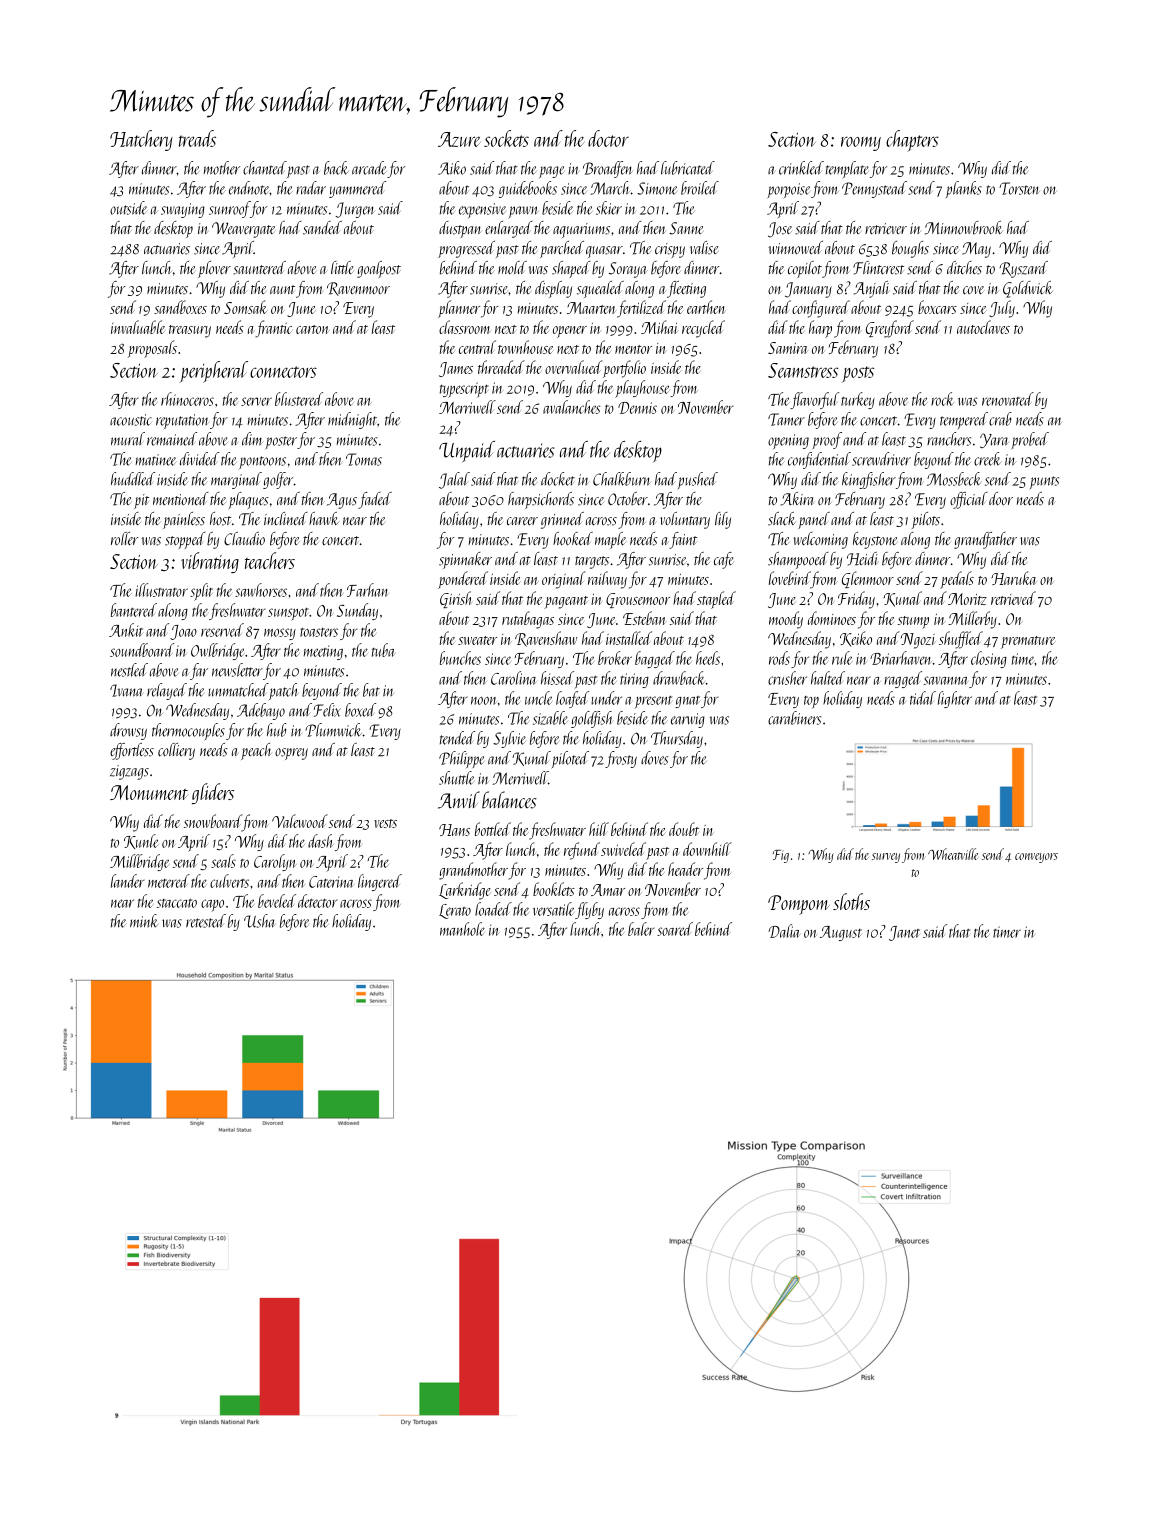  Describe the element at coordinates (327, 710) in the document. I see `Felix` at that location.
